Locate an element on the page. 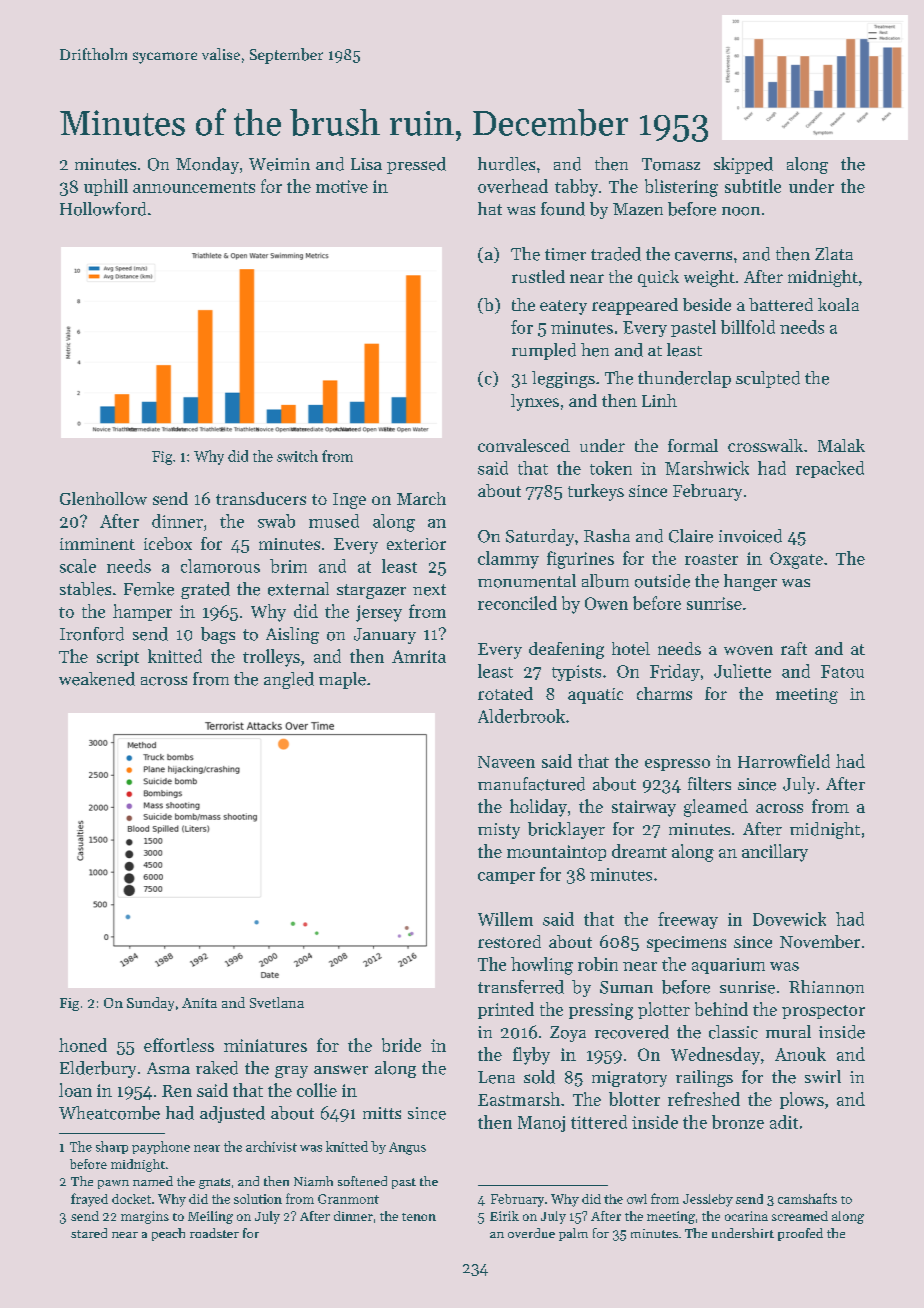 This image has width=924, height=1308. mused is located at coordinates (334, 521).
